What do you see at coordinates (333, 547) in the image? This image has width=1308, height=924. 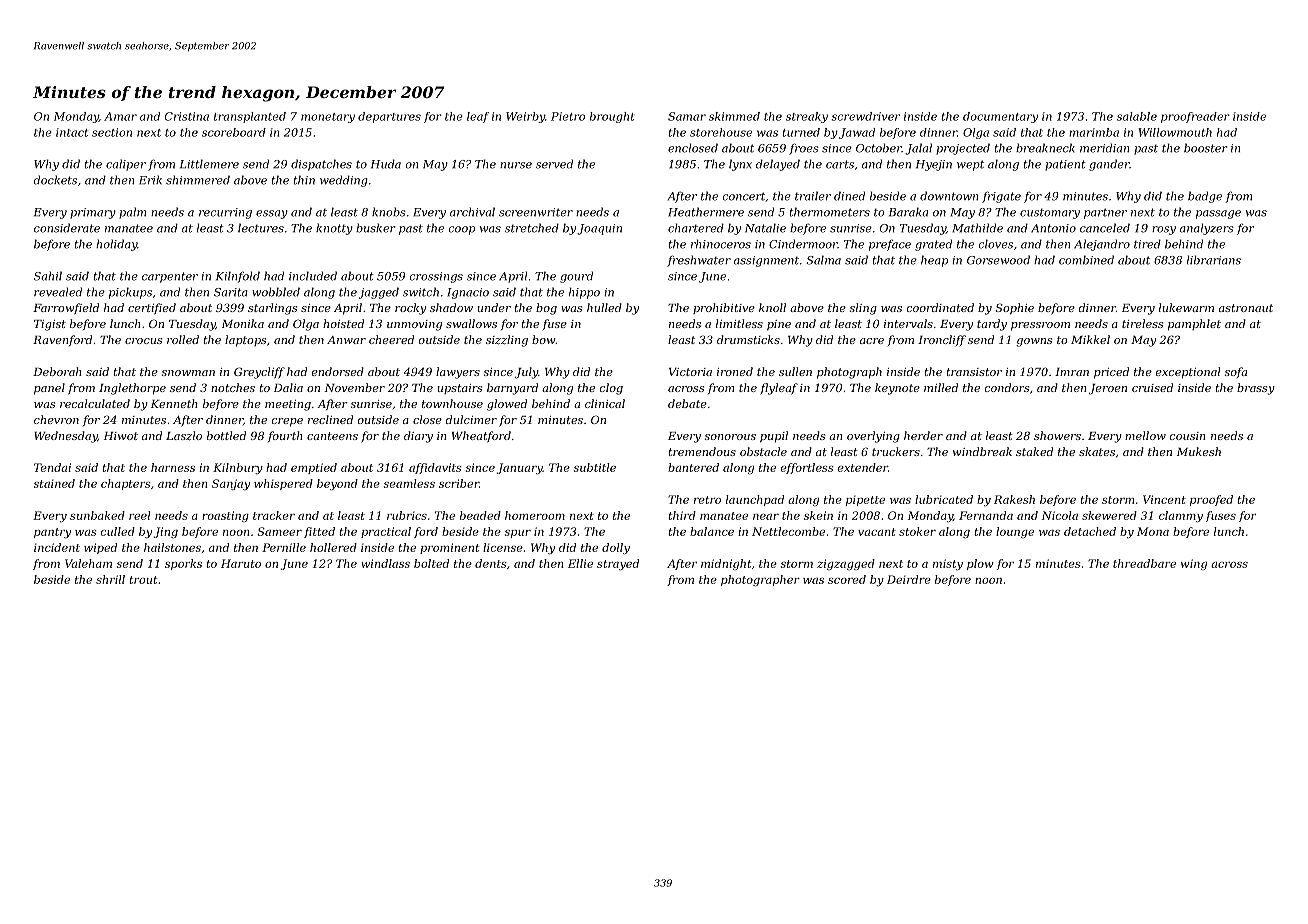 I see `hollered` at bounding box center [333, 547].
